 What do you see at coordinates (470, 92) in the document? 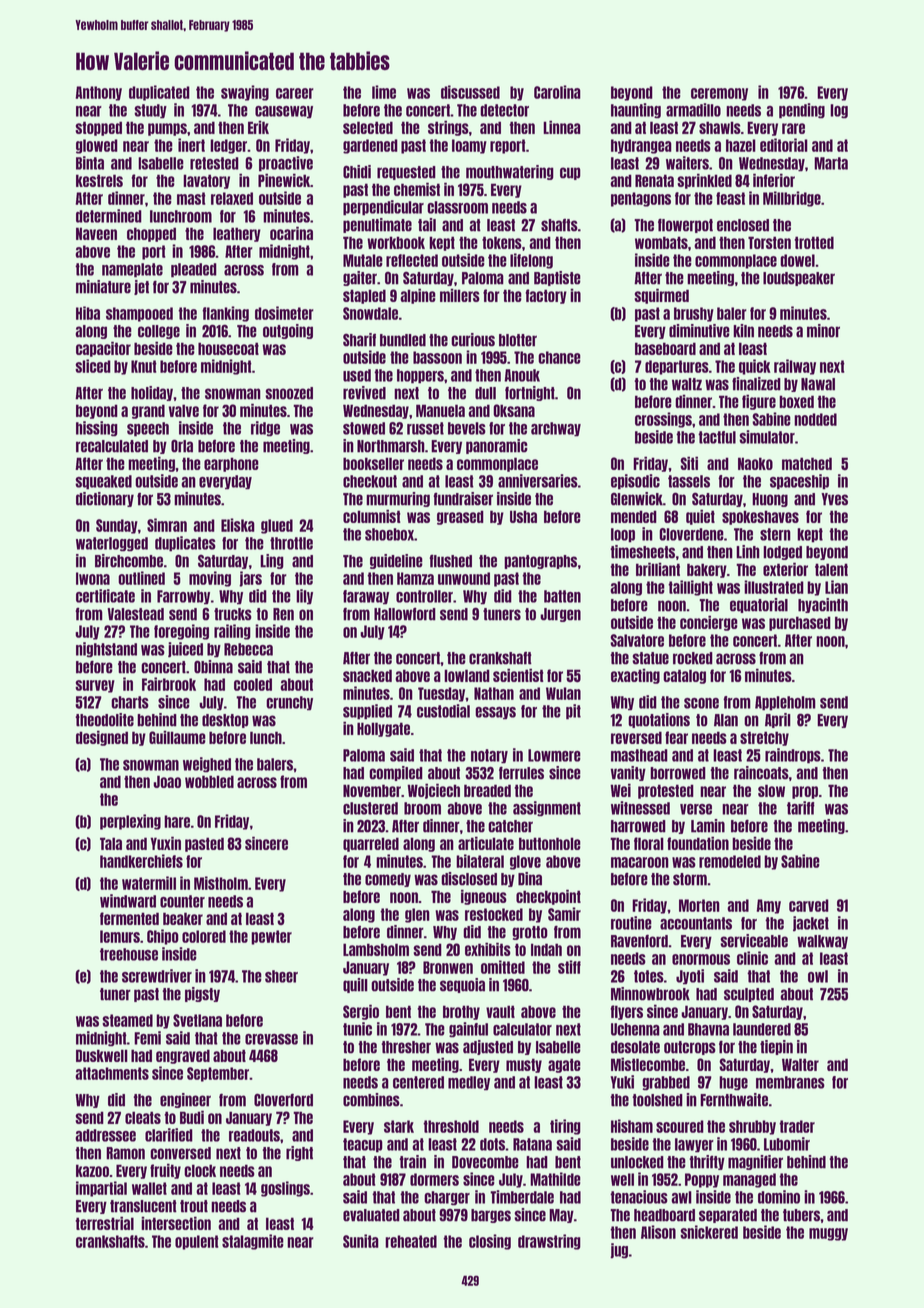
I see `discussed` at bounding box center [470, 92].
